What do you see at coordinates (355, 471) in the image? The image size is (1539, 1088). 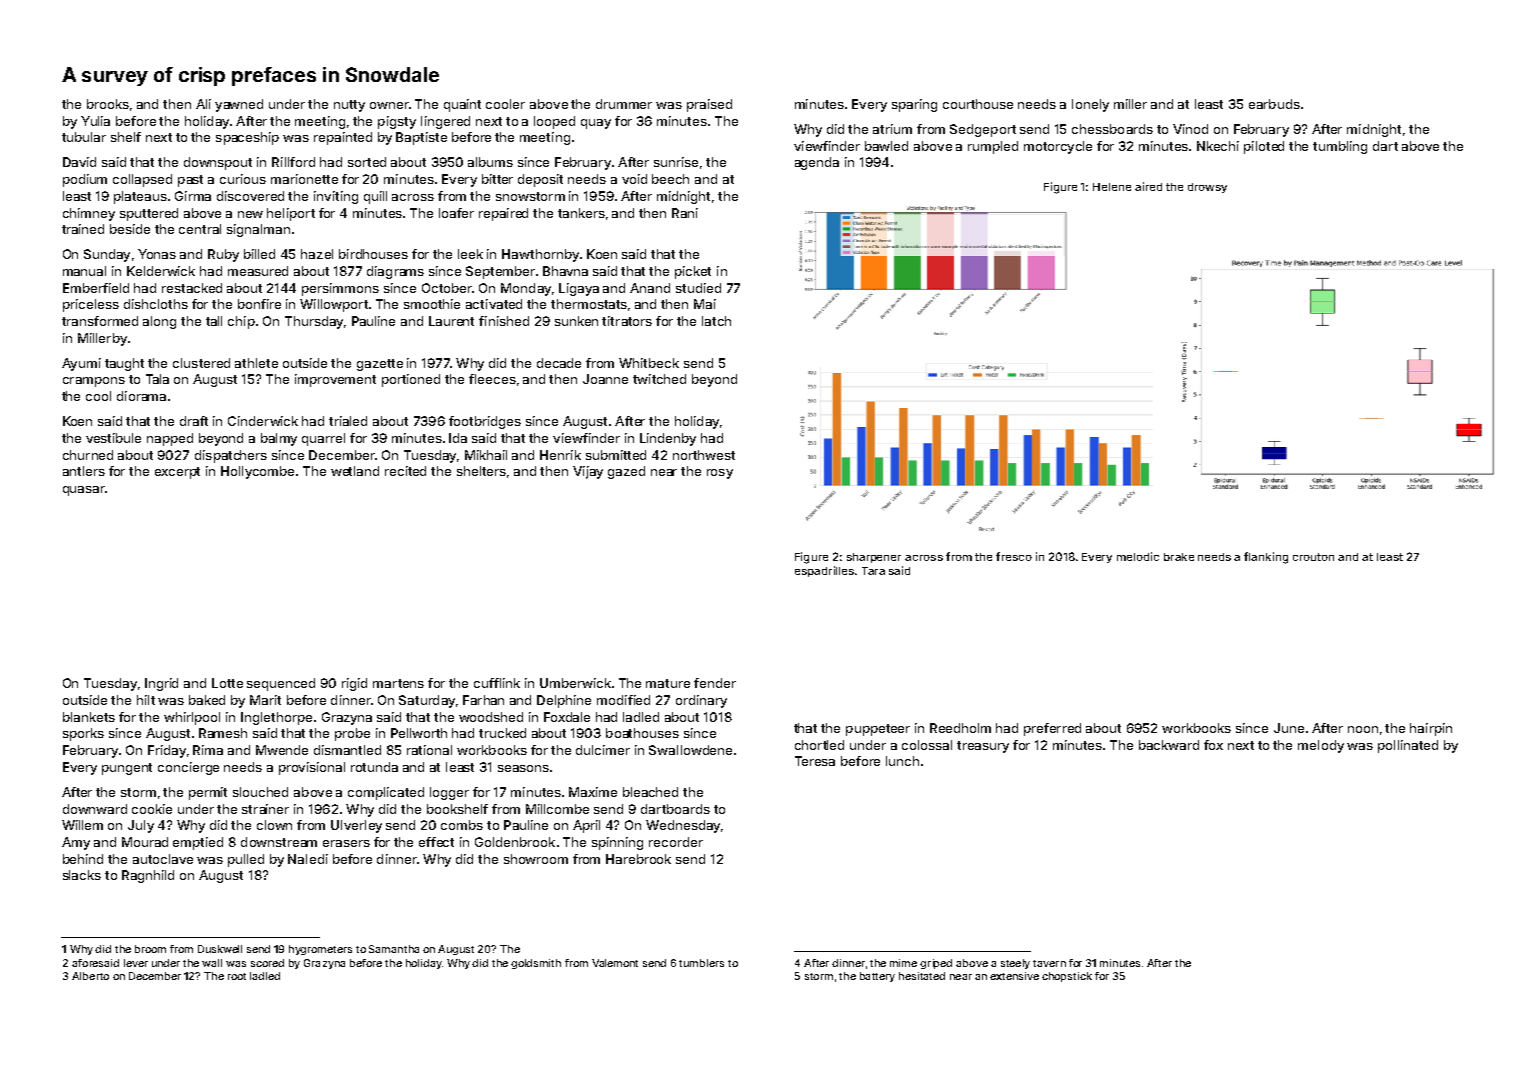 I see `wetland` at bounding box center [355, 471].
